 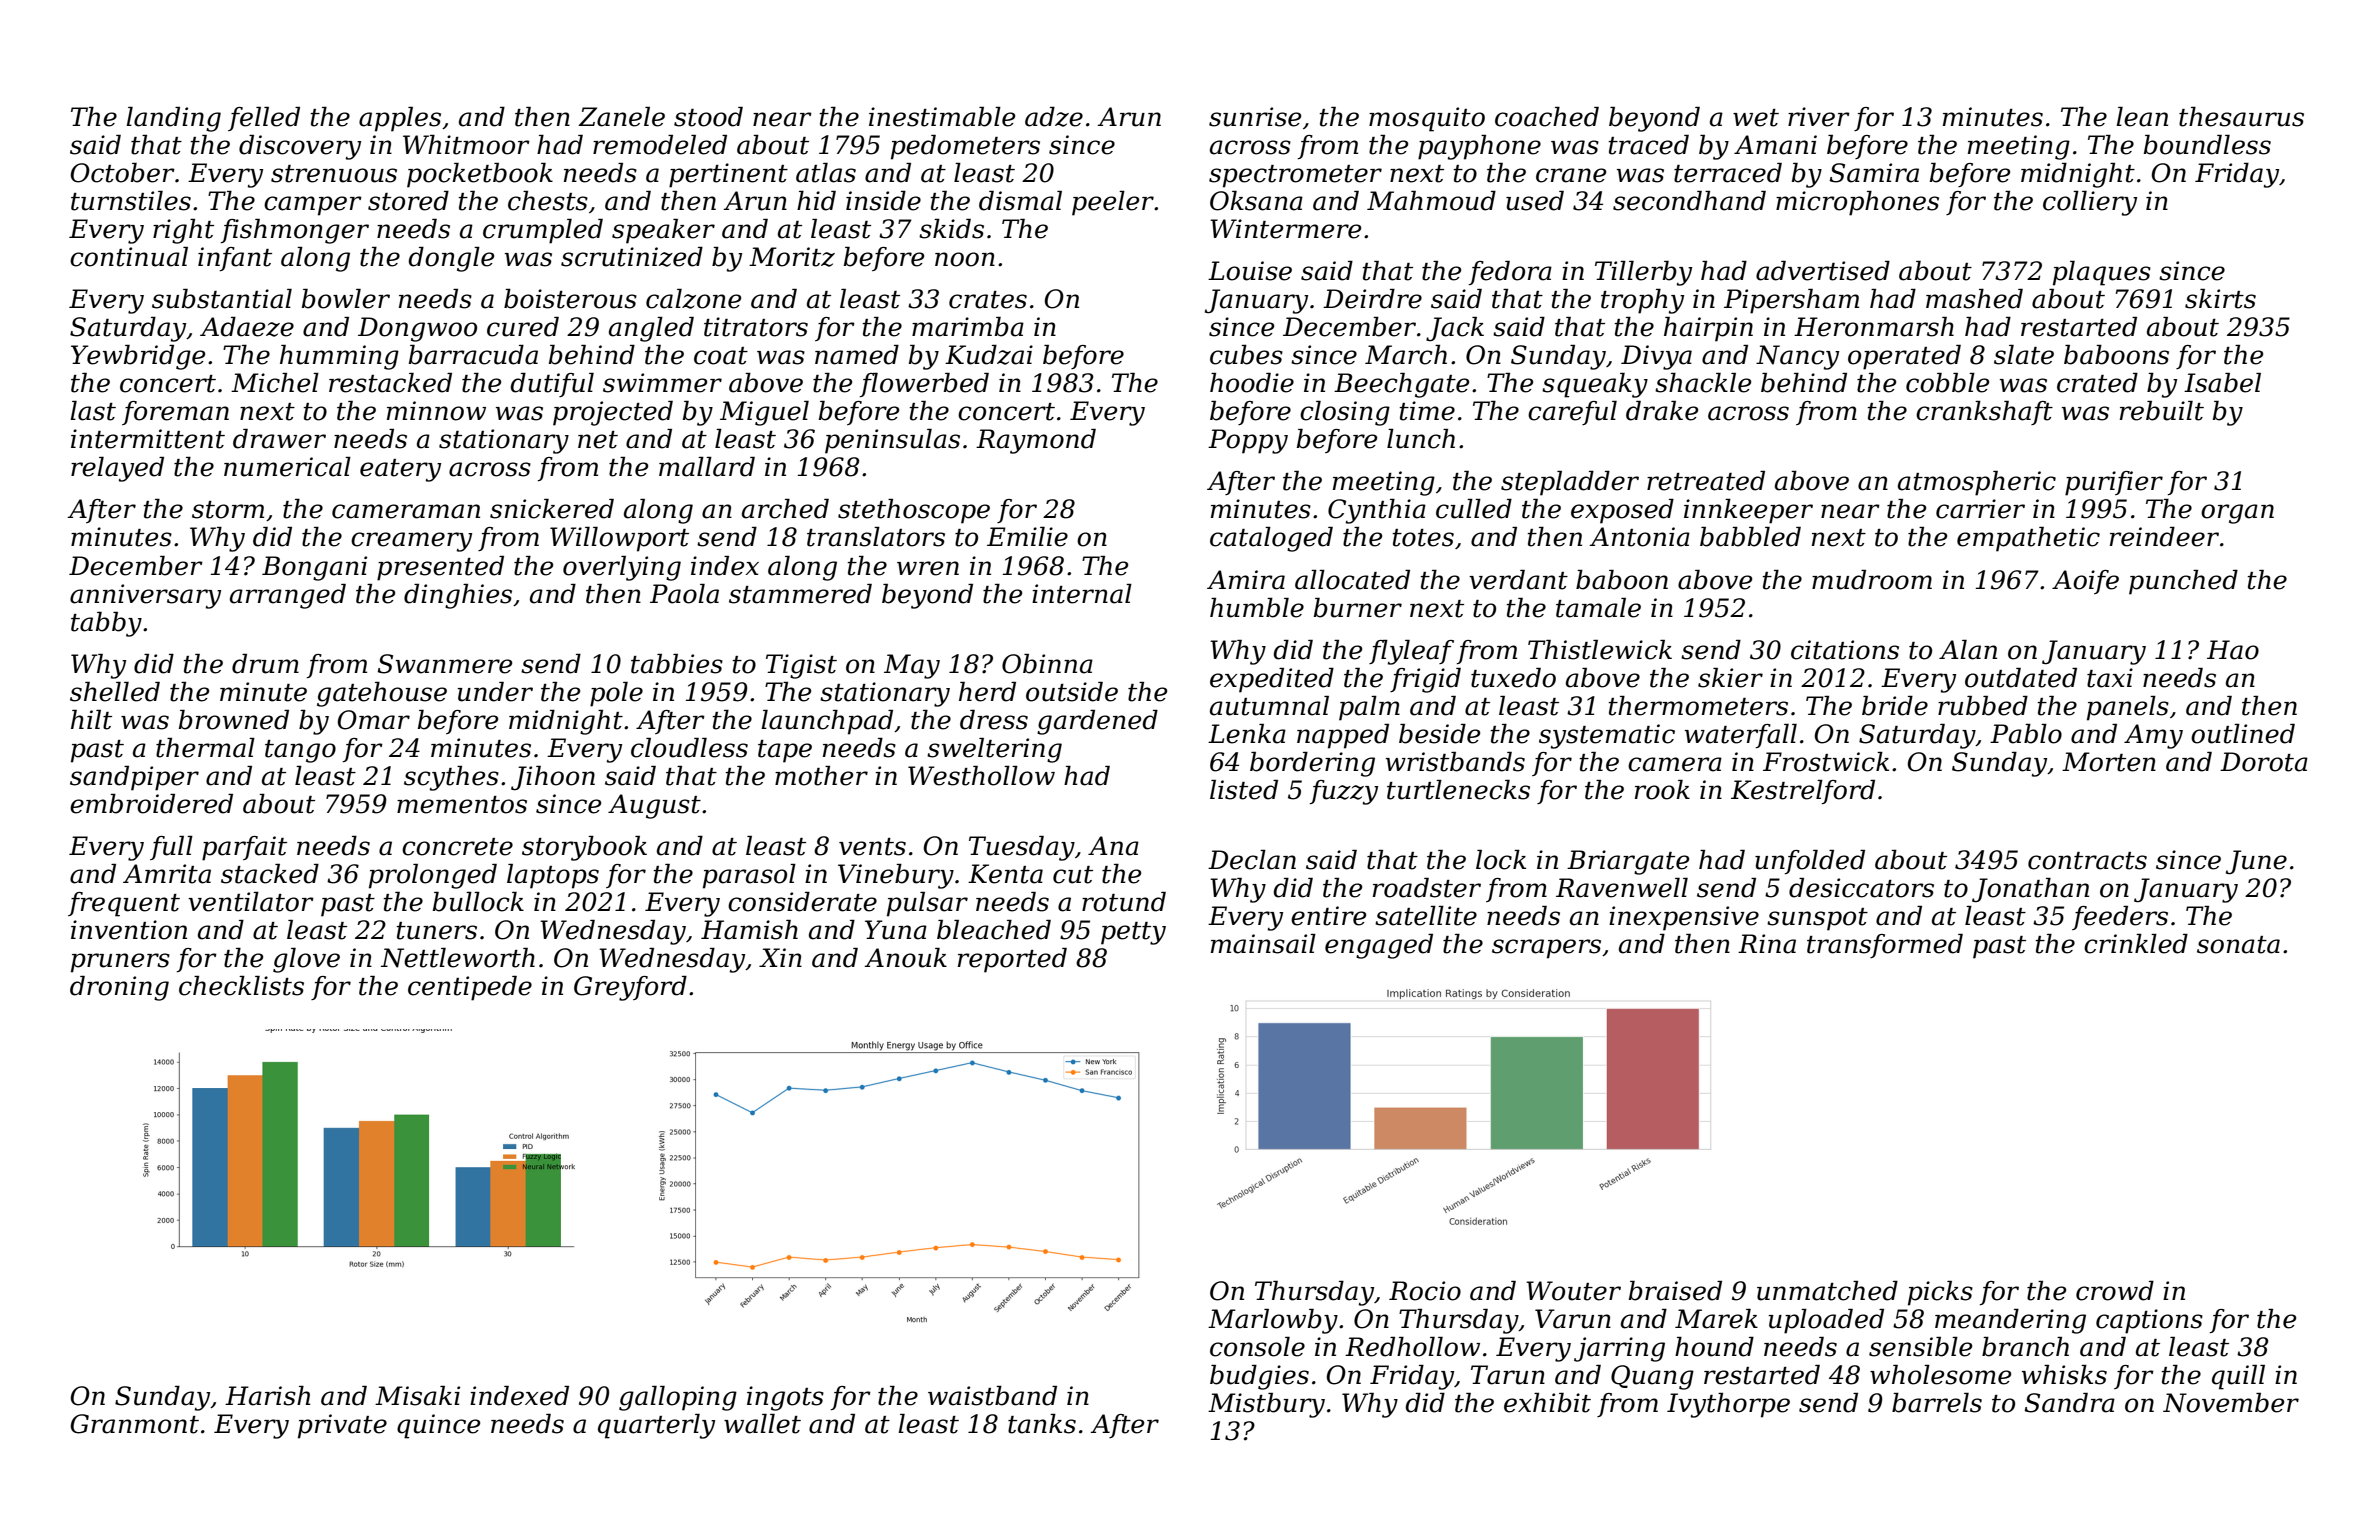 What do you see at coordinates (1255, 117) in the screenshot?
I see `sunrise` at bounding box center [1255, 117].
